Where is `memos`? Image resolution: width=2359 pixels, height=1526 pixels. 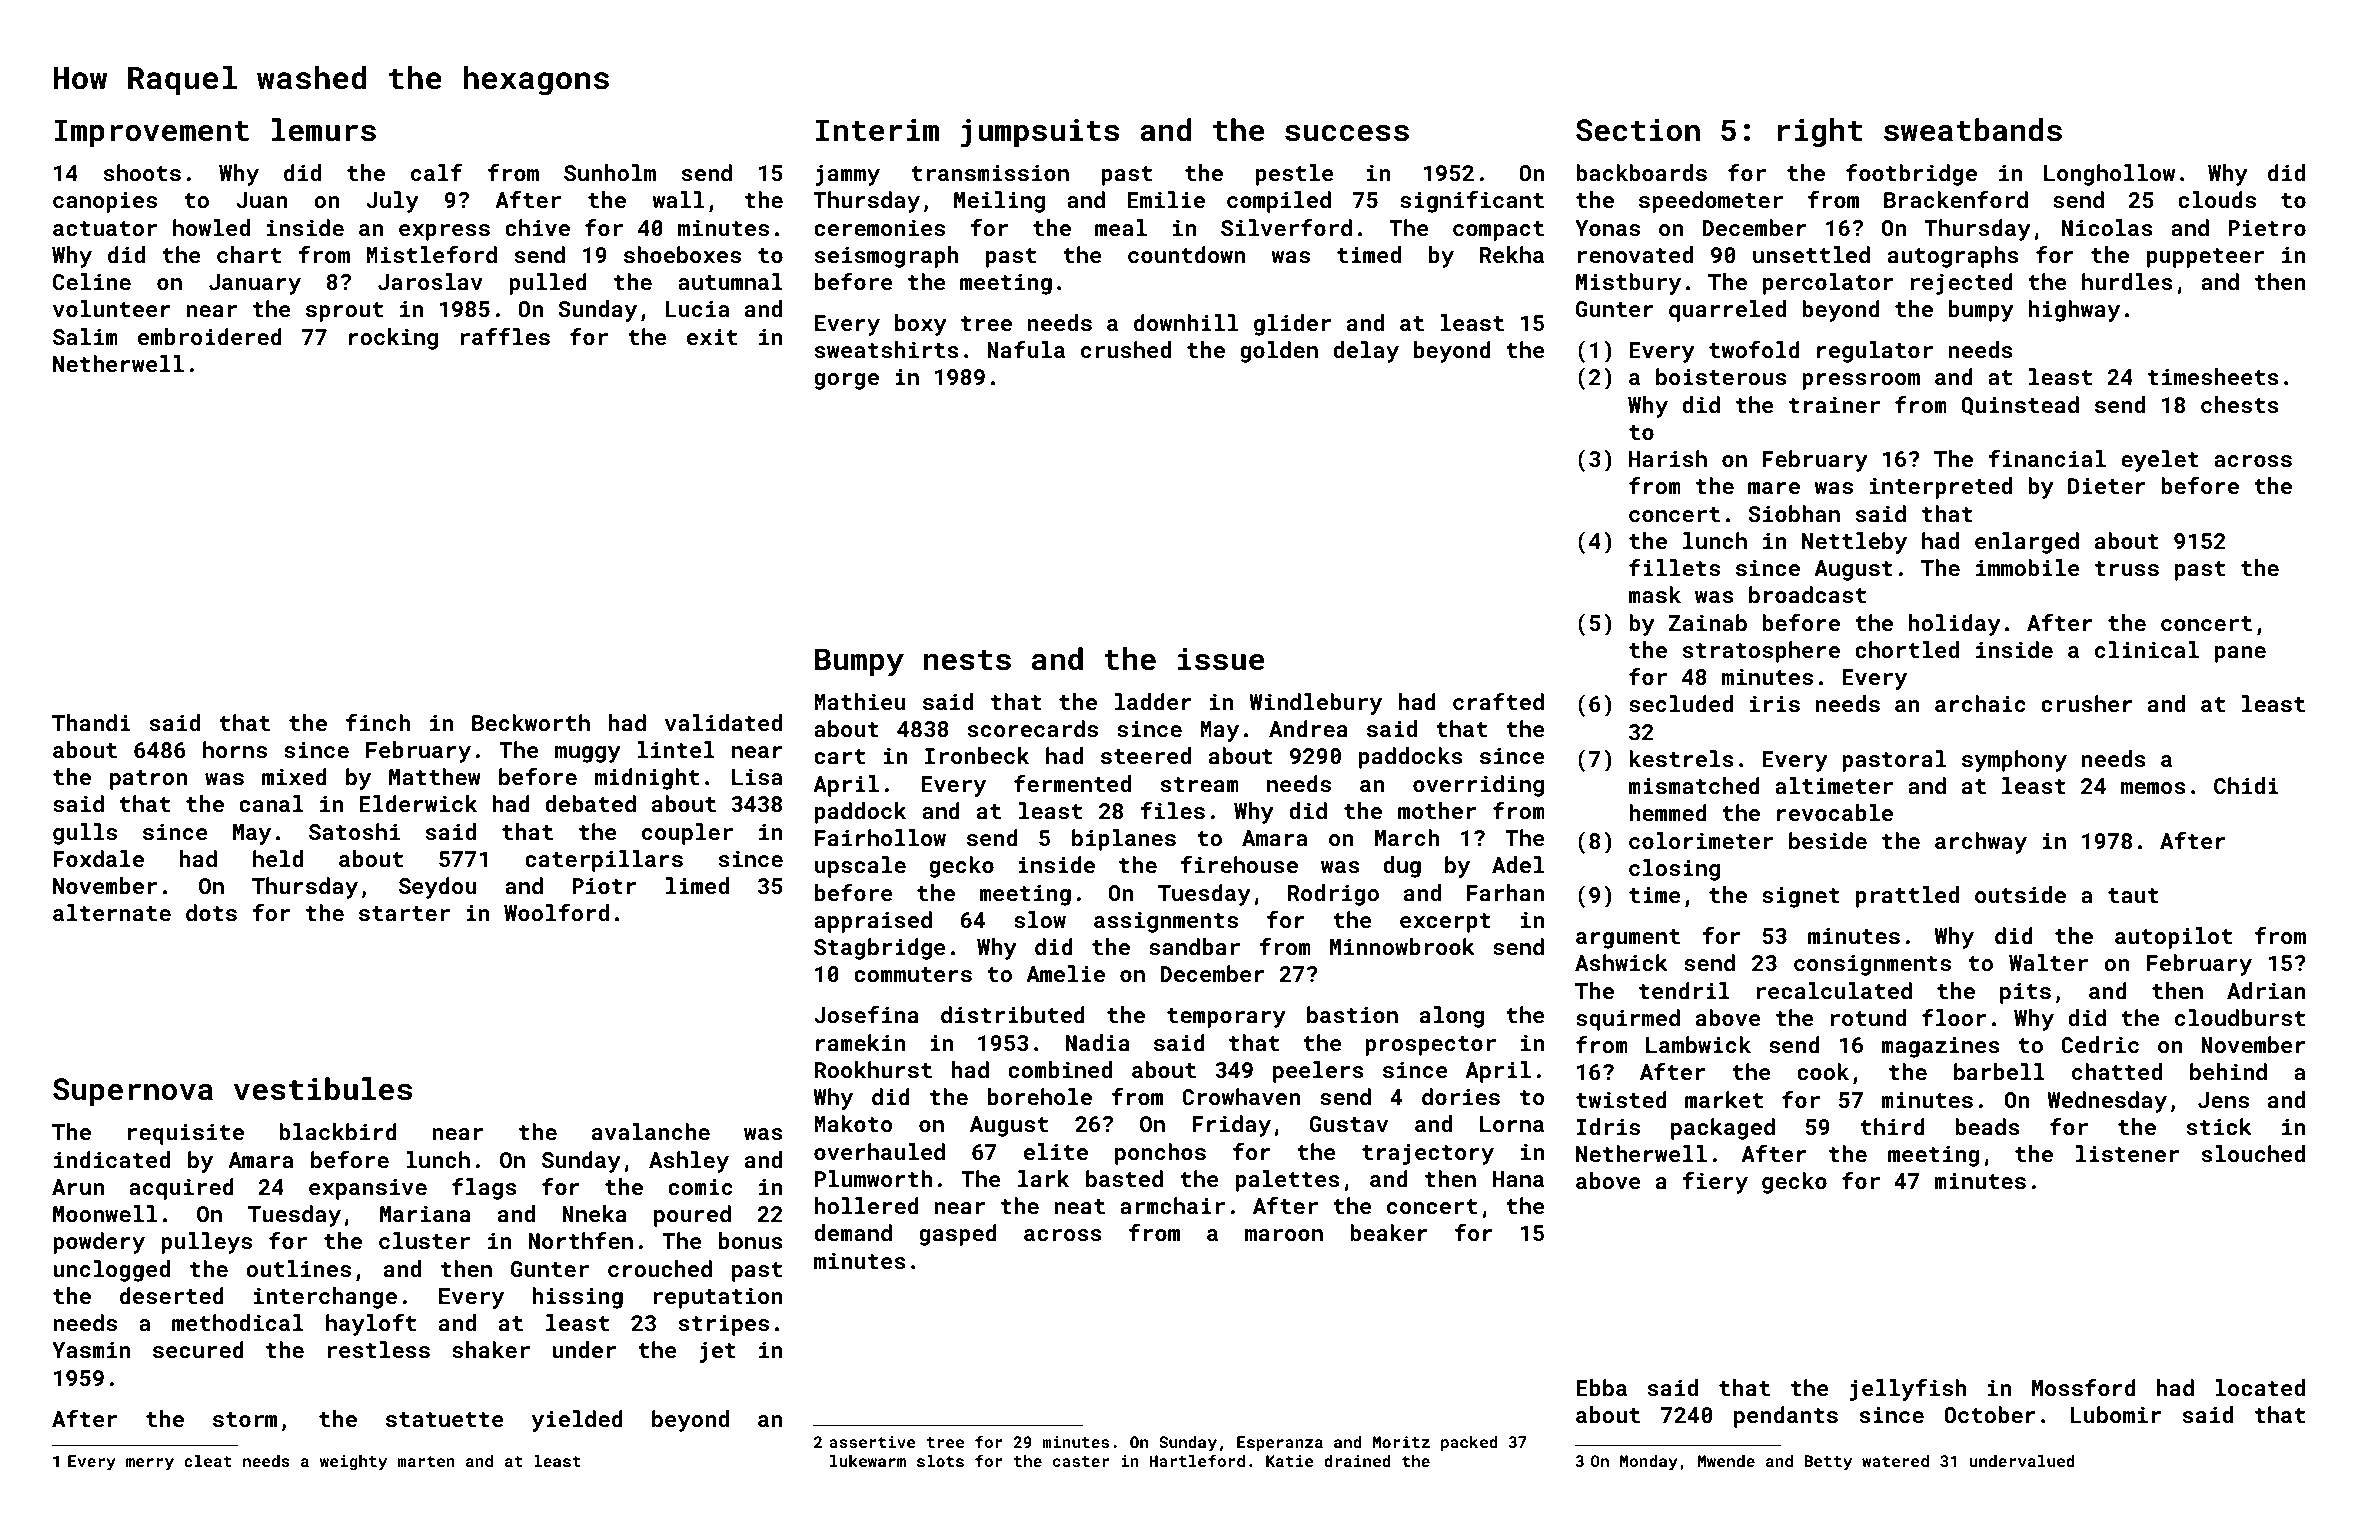 memos is located at coordinates (2153, 788).
